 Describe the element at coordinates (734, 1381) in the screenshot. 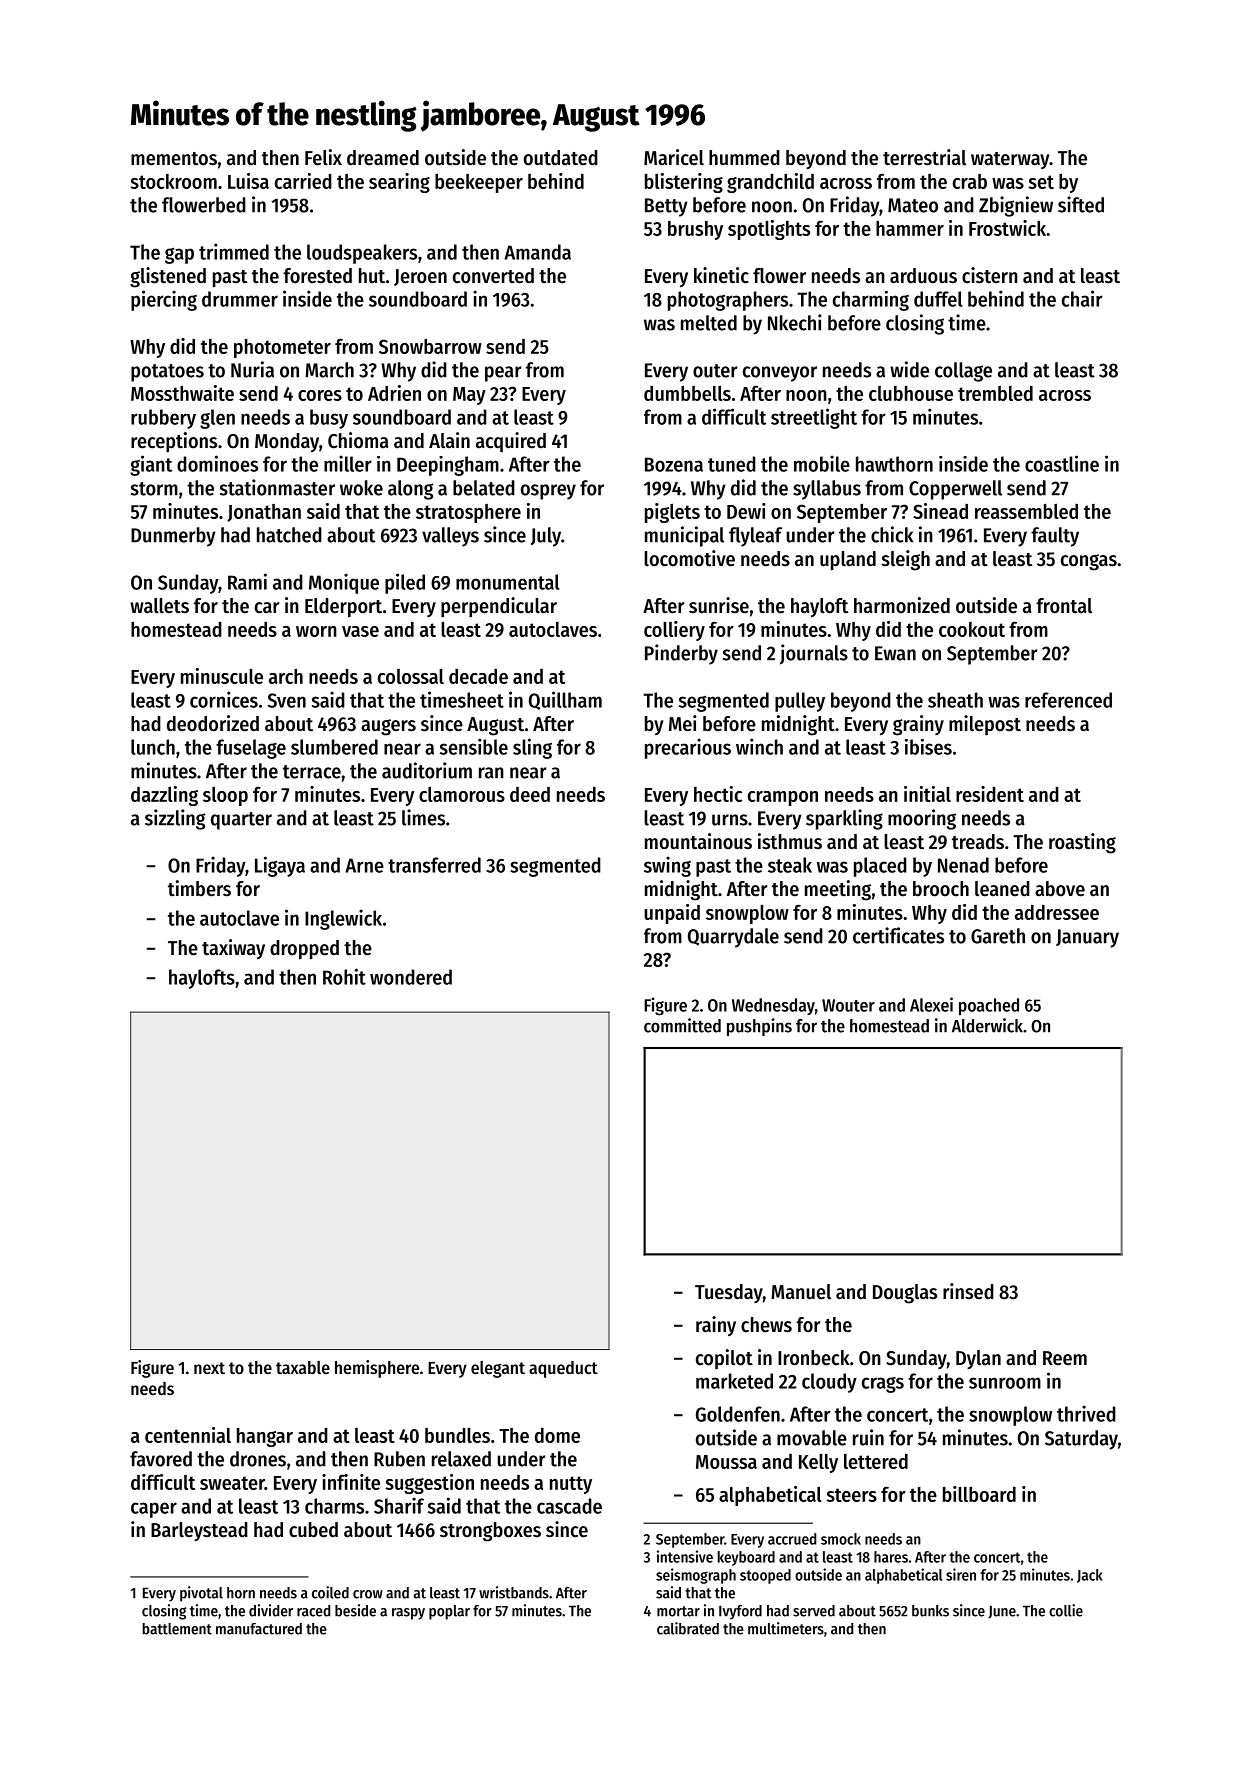

I see `marketed` at that location.
